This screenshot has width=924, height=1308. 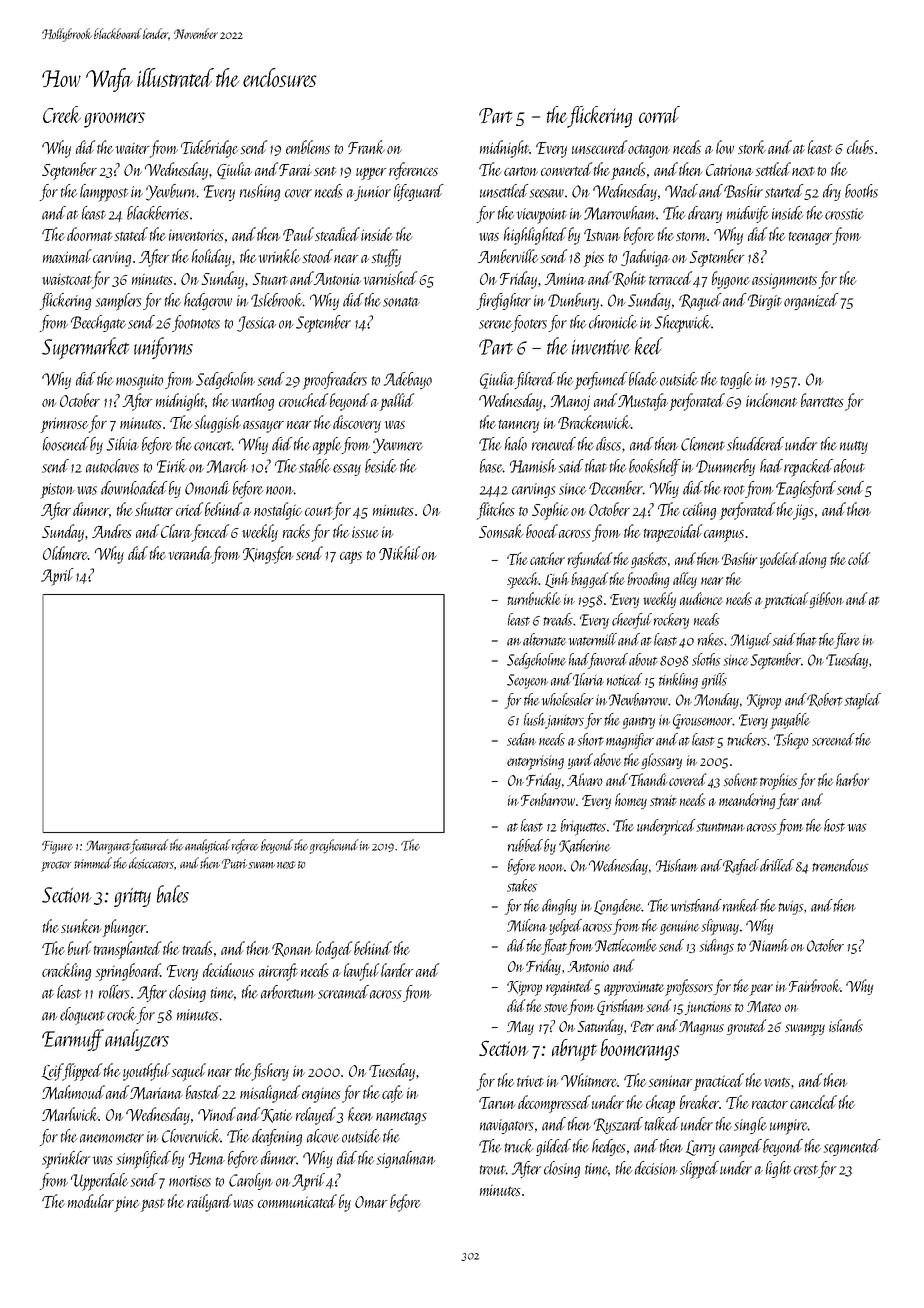 I want to click on Omar, so click(x=371, y=1202).
